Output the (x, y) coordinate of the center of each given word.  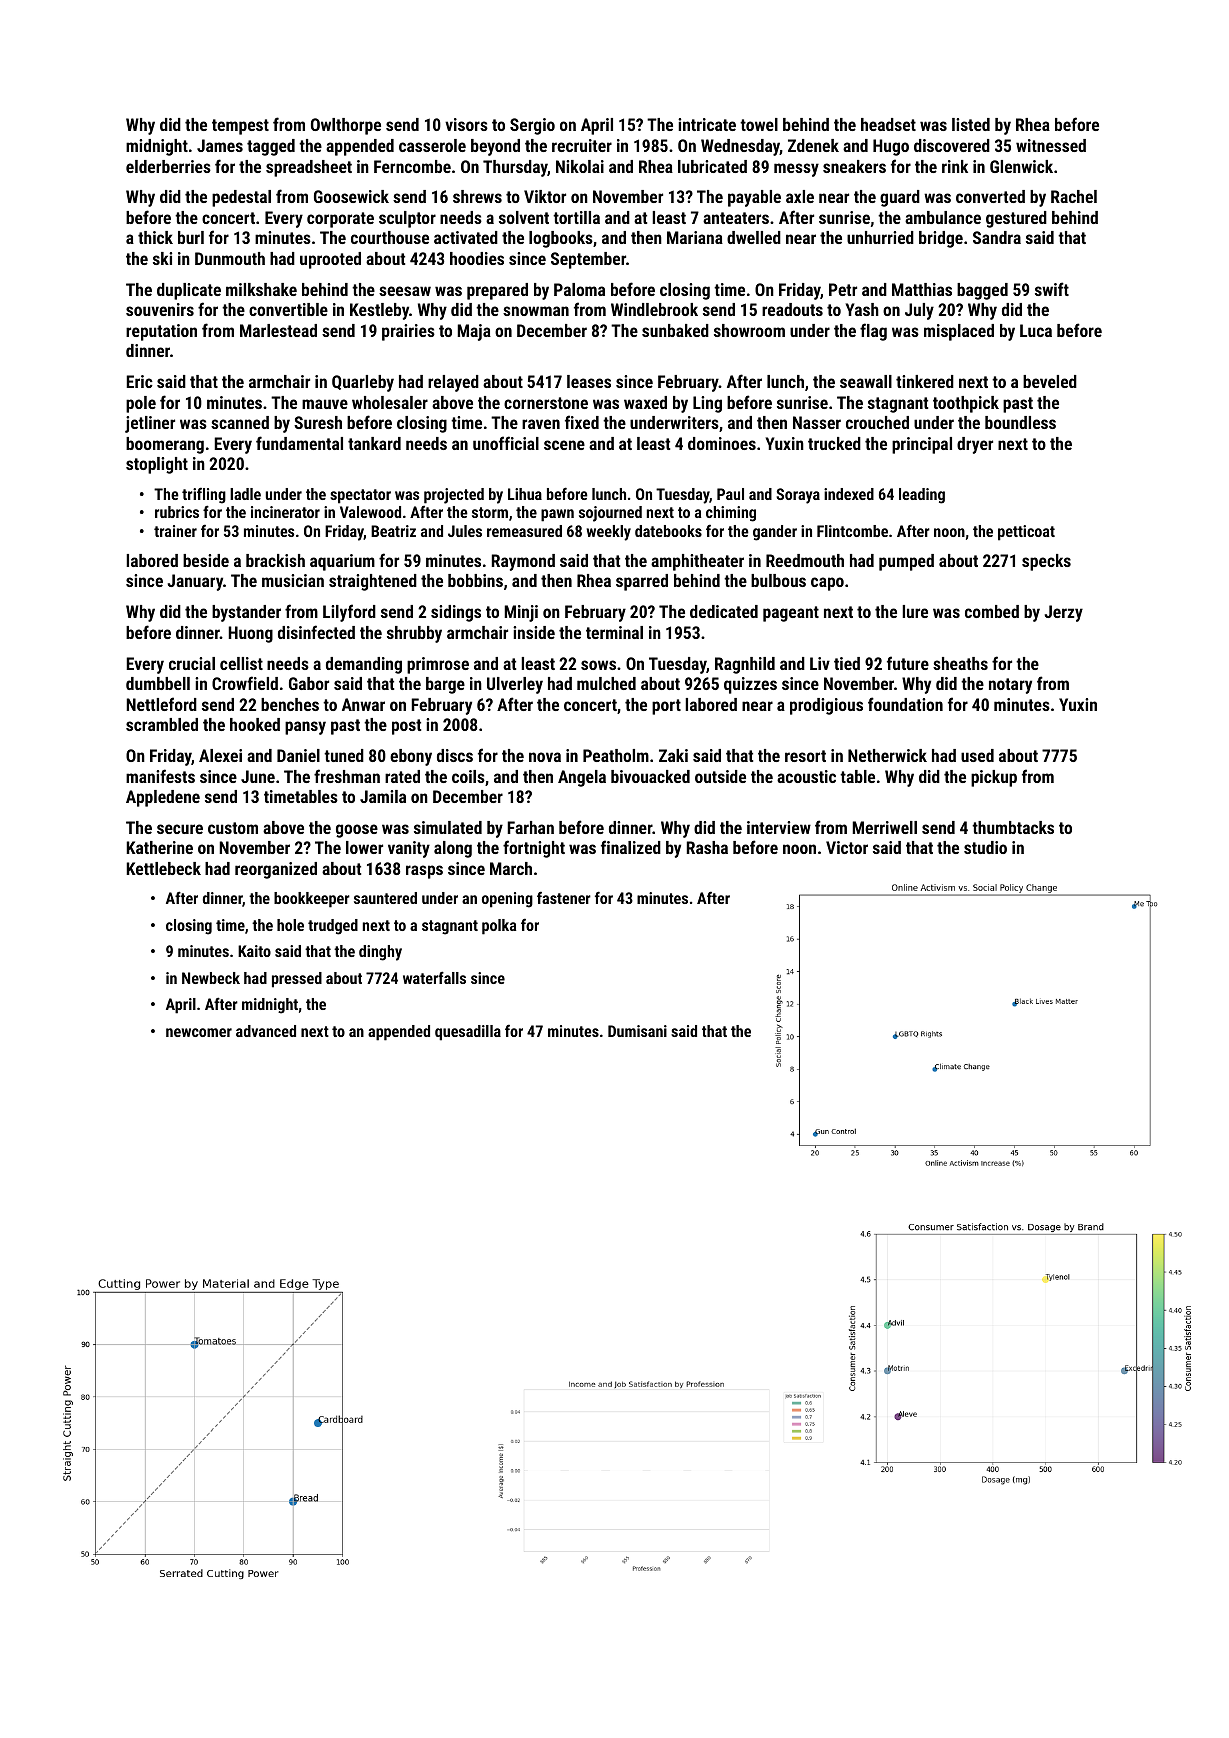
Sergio (532, 126)
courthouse (390, 237)
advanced (266, 1031)
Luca (1036, 330)
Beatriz (393, 531)
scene (564, 445)
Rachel (1074, 196)
